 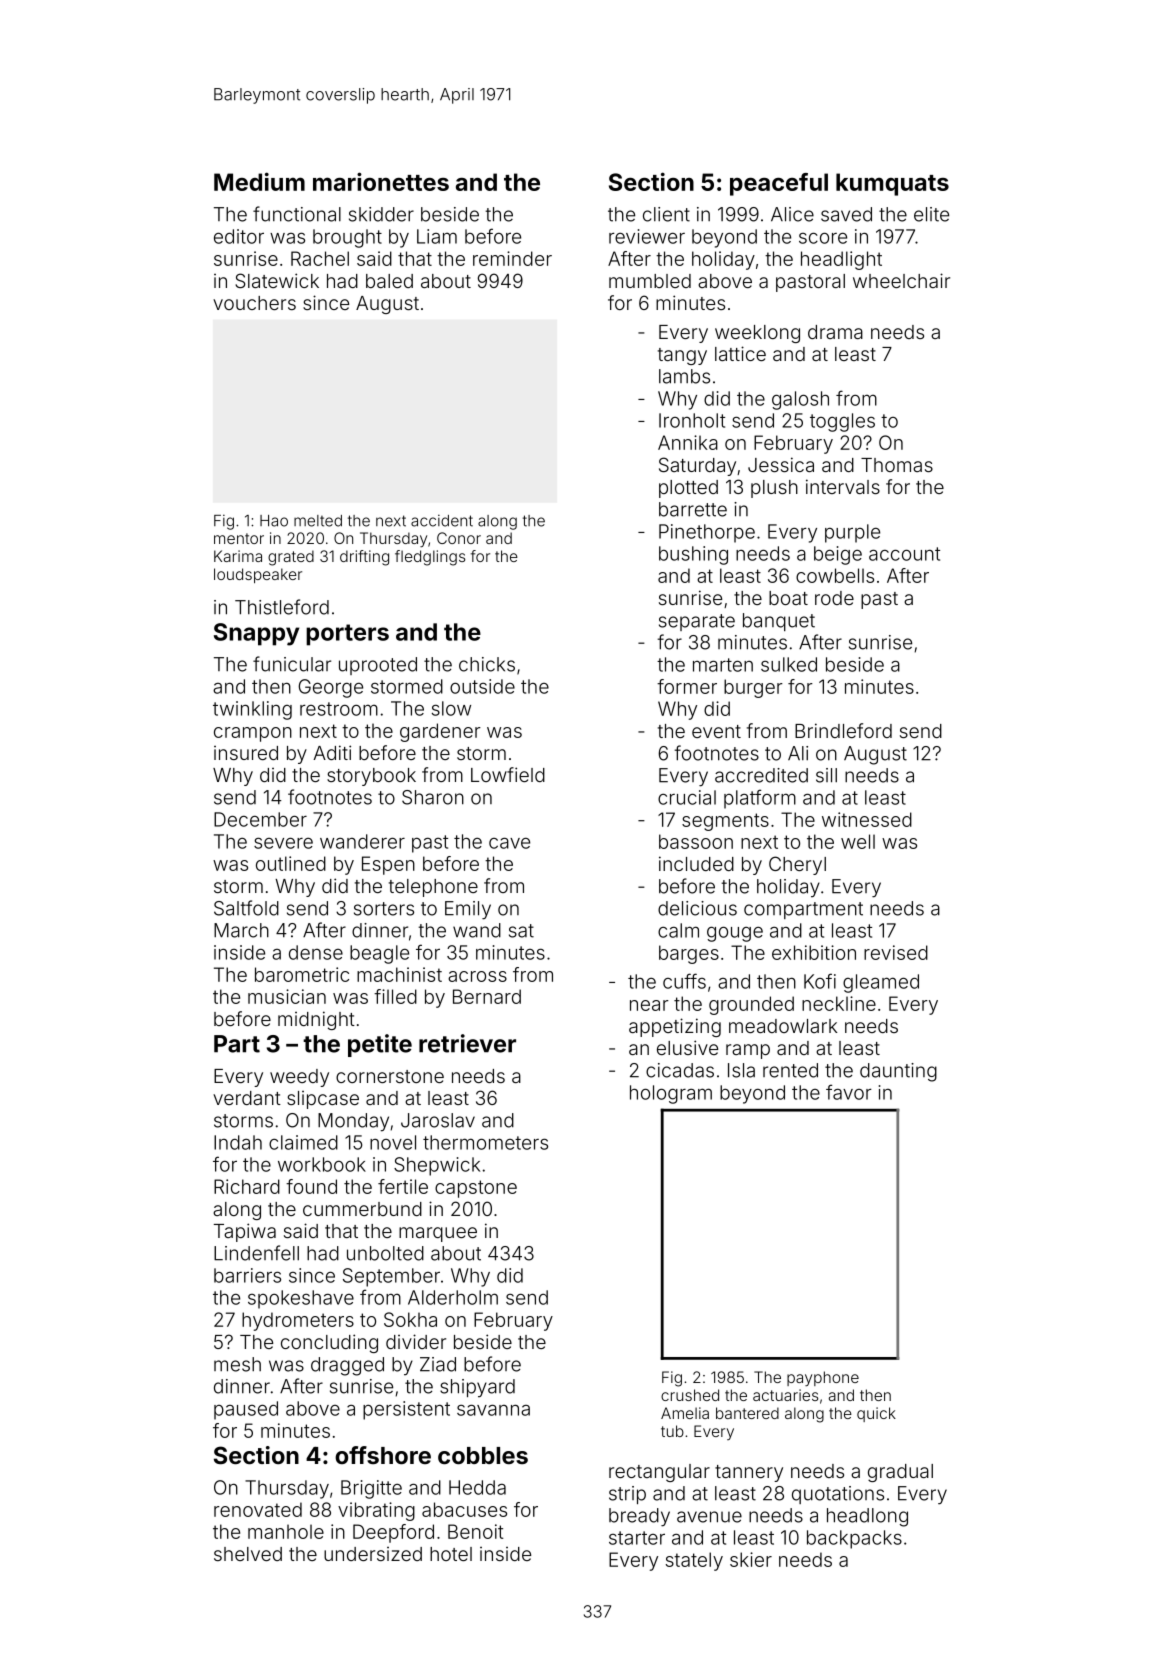 I want to click on renovated, so click(x=258, y=1509).
